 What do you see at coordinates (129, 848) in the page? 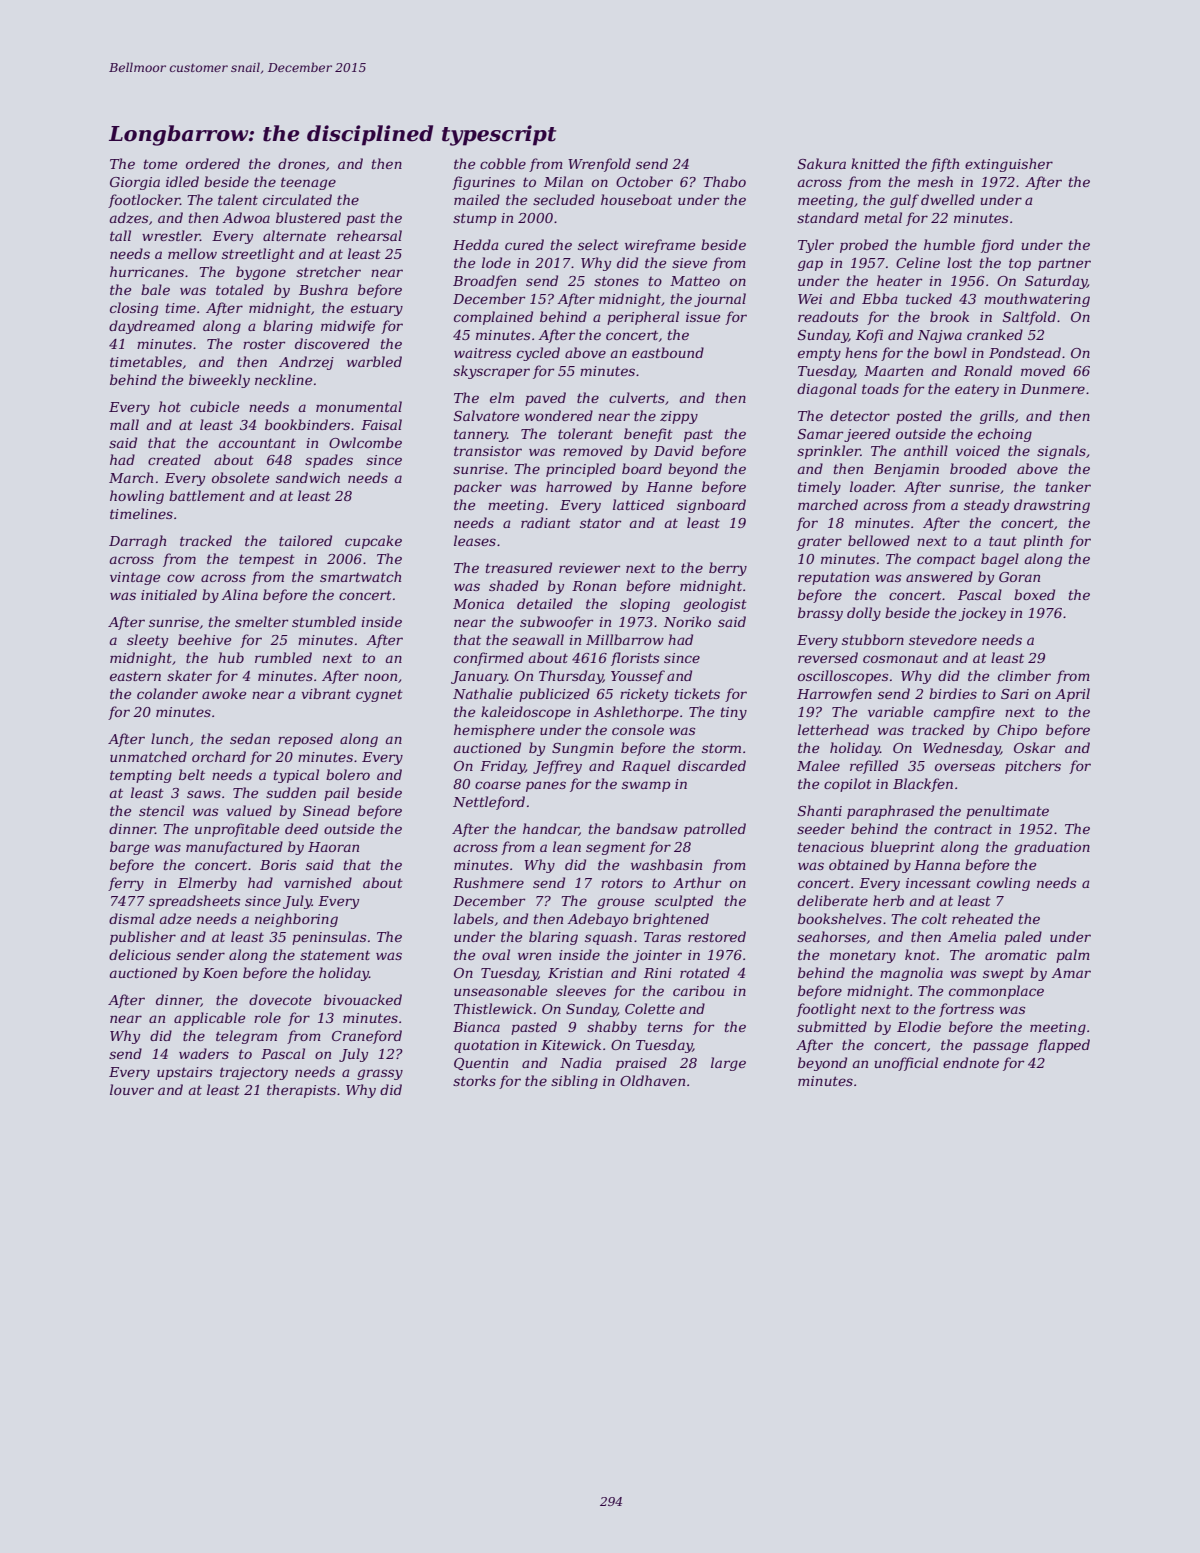
I see `barge` at bounding box center [129, 848].
